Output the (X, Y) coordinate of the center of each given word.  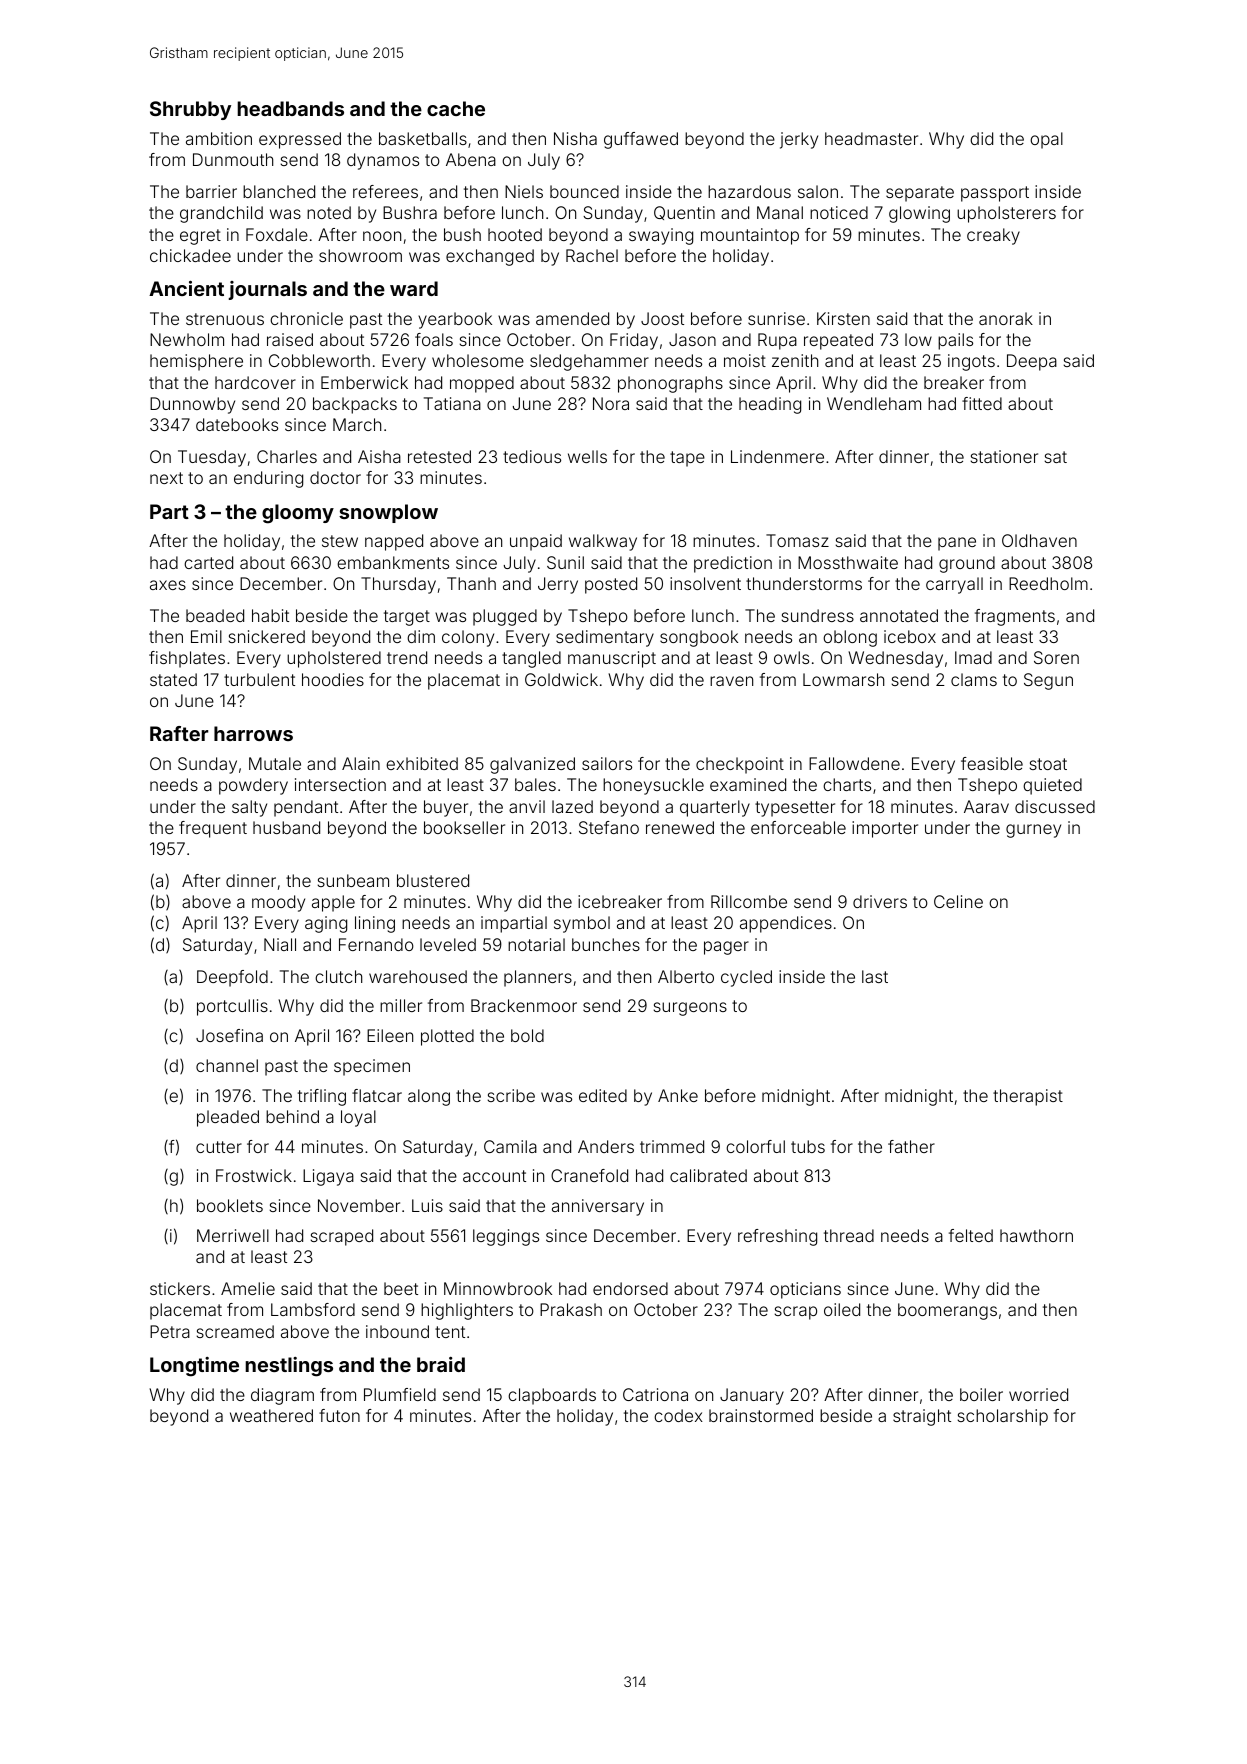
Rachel (592, 255)
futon (339, 1415)
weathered (271, 1415)
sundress (818, 615)
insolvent (705, 583)
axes (168, 585)
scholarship (1003, 1417)
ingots (971, 362)
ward (414, 288)
